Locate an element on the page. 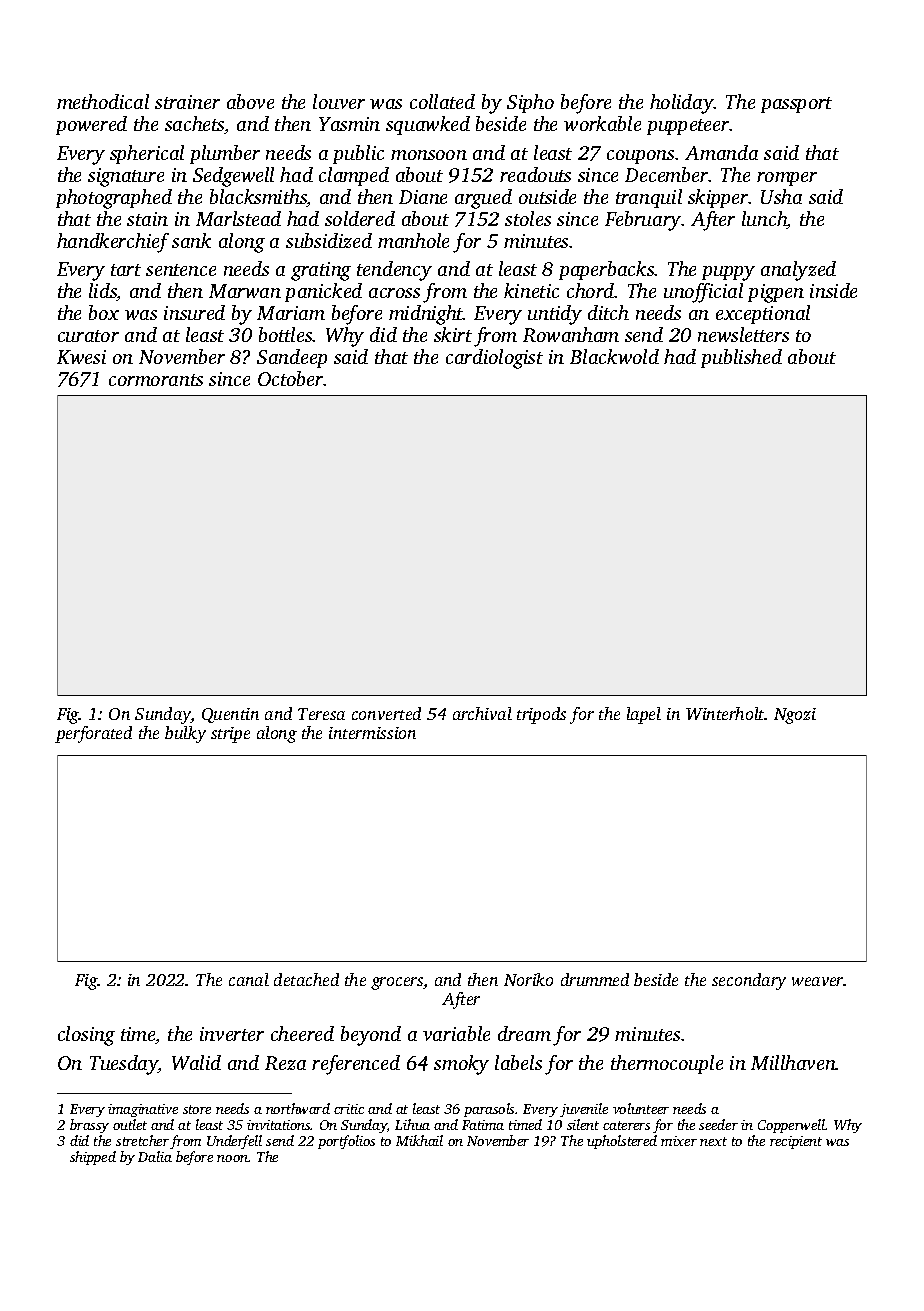 The width and height of the image is (924, 1311). pigpen is located at coordinates (776, 293).
